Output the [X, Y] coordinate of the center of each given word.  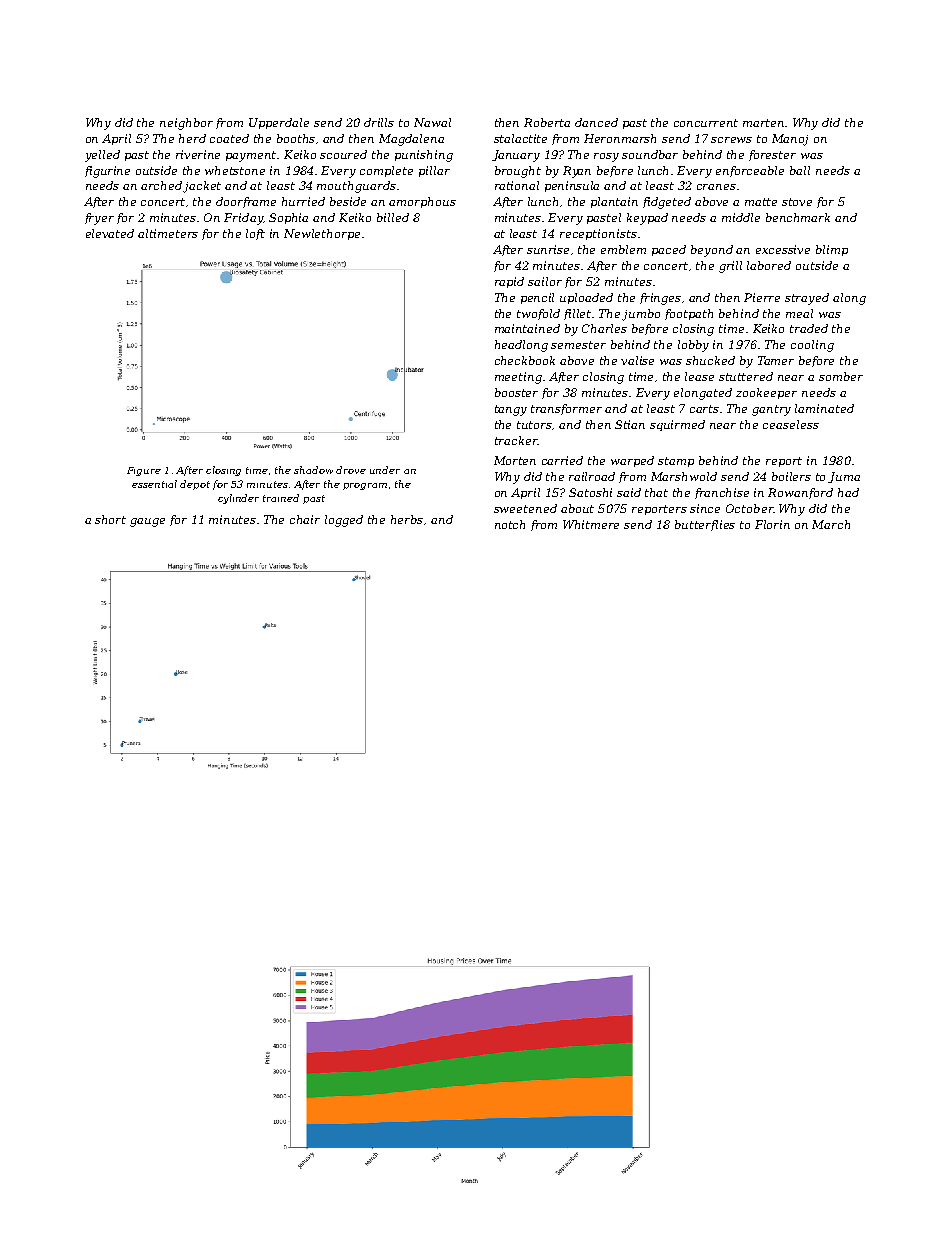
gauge [147, 522]
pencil [537, 298]
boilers [791, 476]
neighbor [186, 124]
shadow [313, 470]
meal [799, 313]
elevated [110, 233]
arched [161, 185]
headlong [521, 346]
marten [764, 123]
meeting [518, 378]
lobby [693, 346]
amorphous [422, 202]
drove [351, 470]
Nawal [432, 122]
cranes [716, 187]
